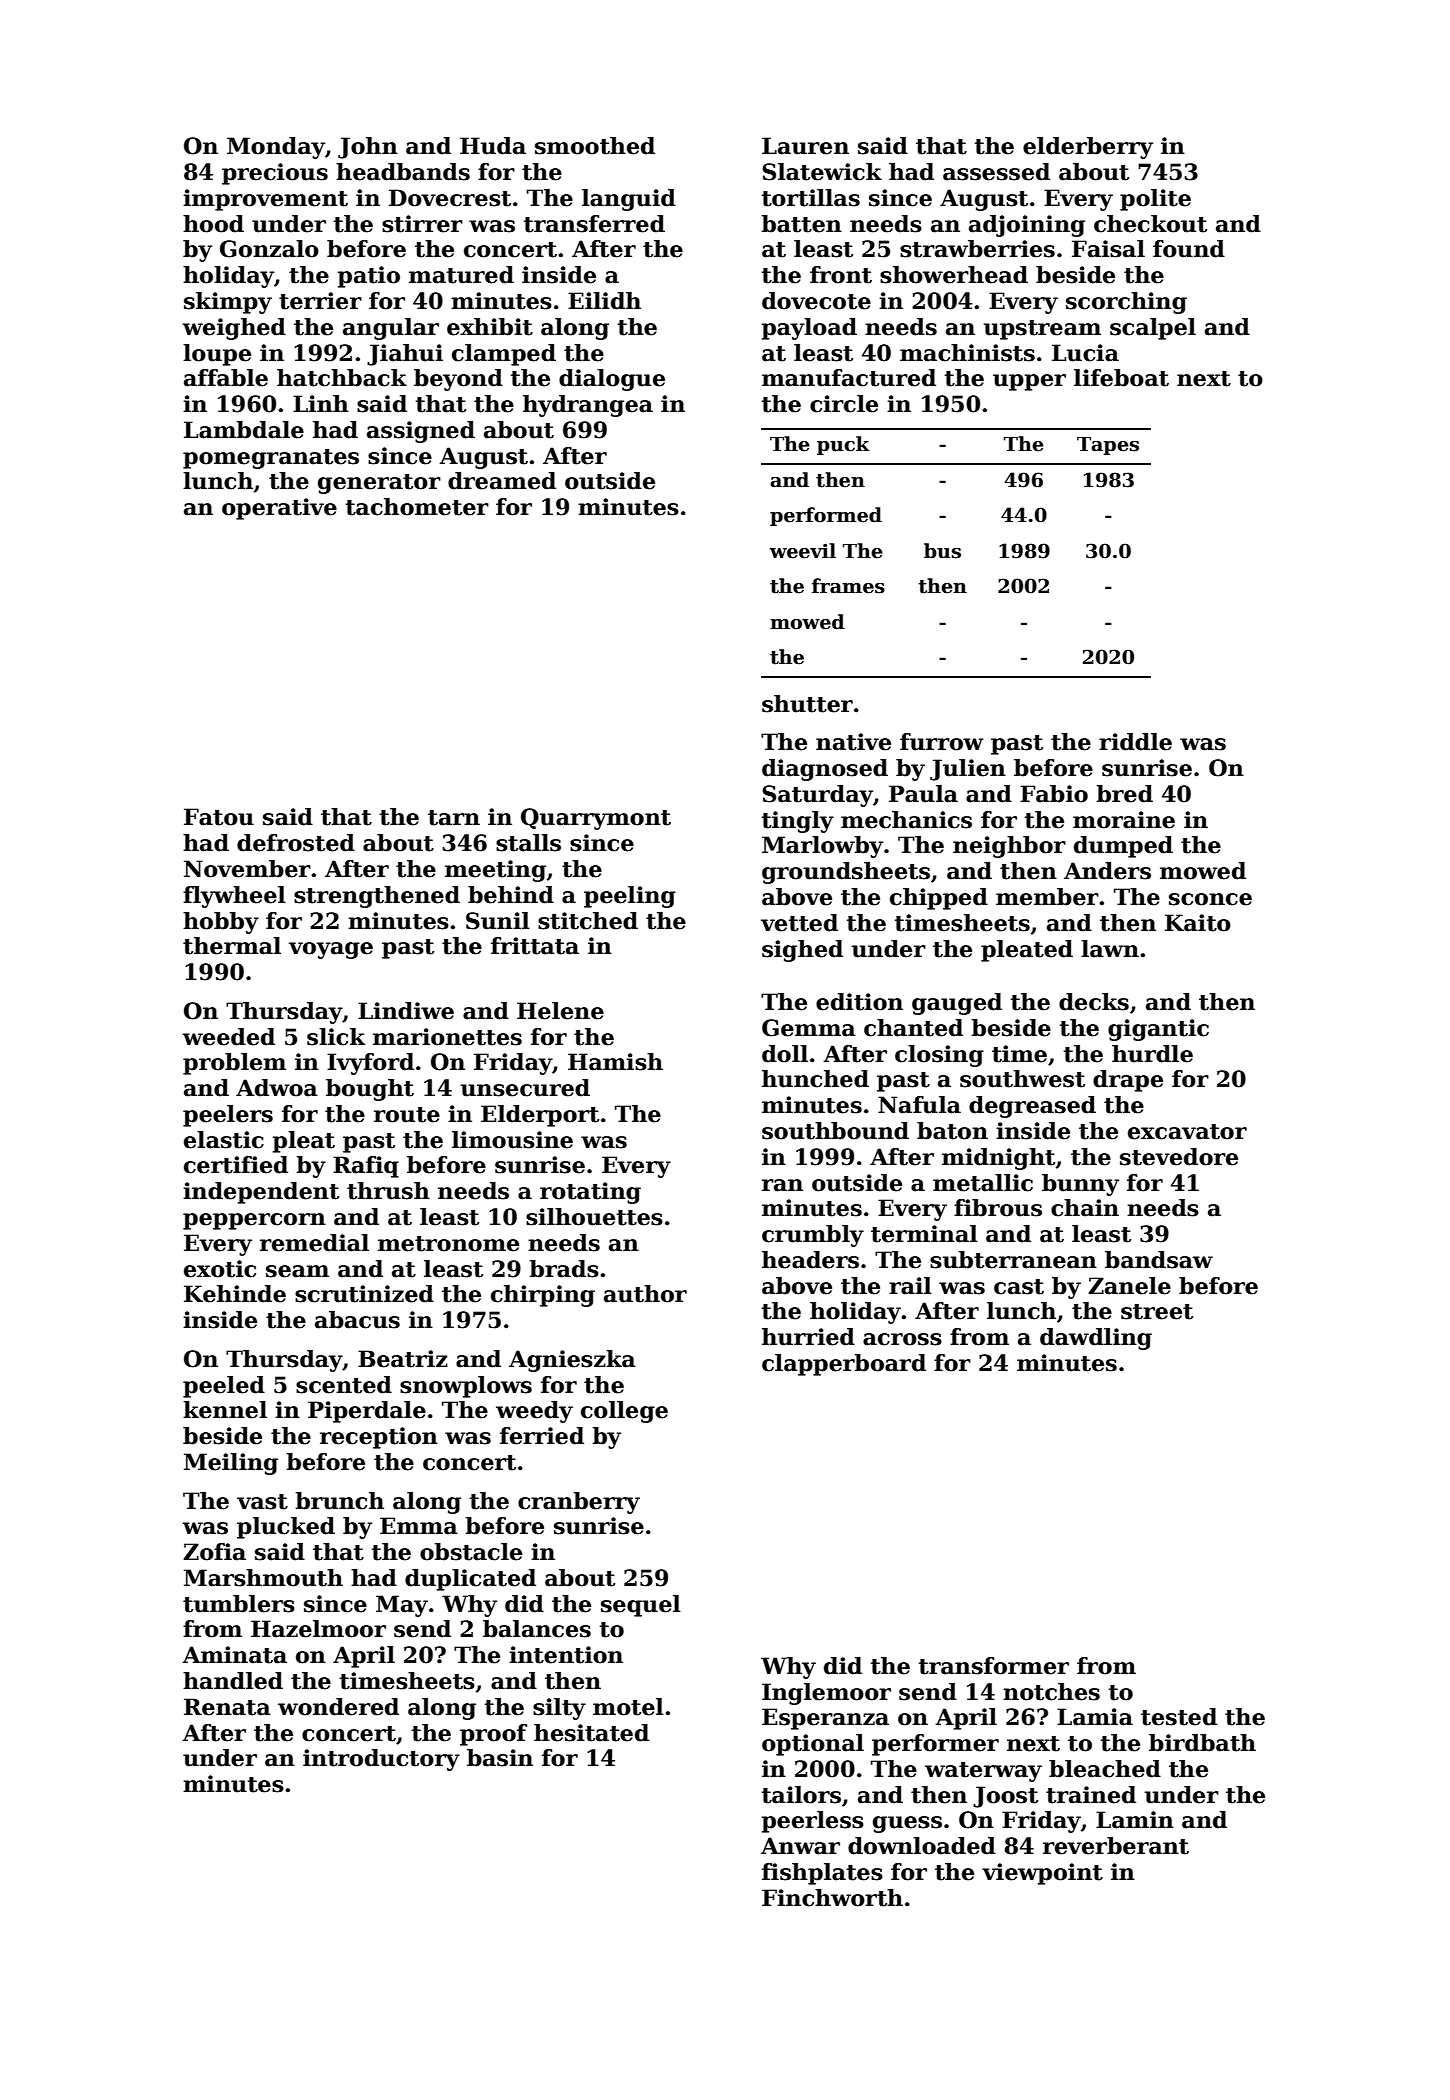 Image resolution: width=1450 pixels, height=2100 pixels. Describe the element at coordinates (366, 1167) in the screenshot. I see `Rafiq` at that location.
